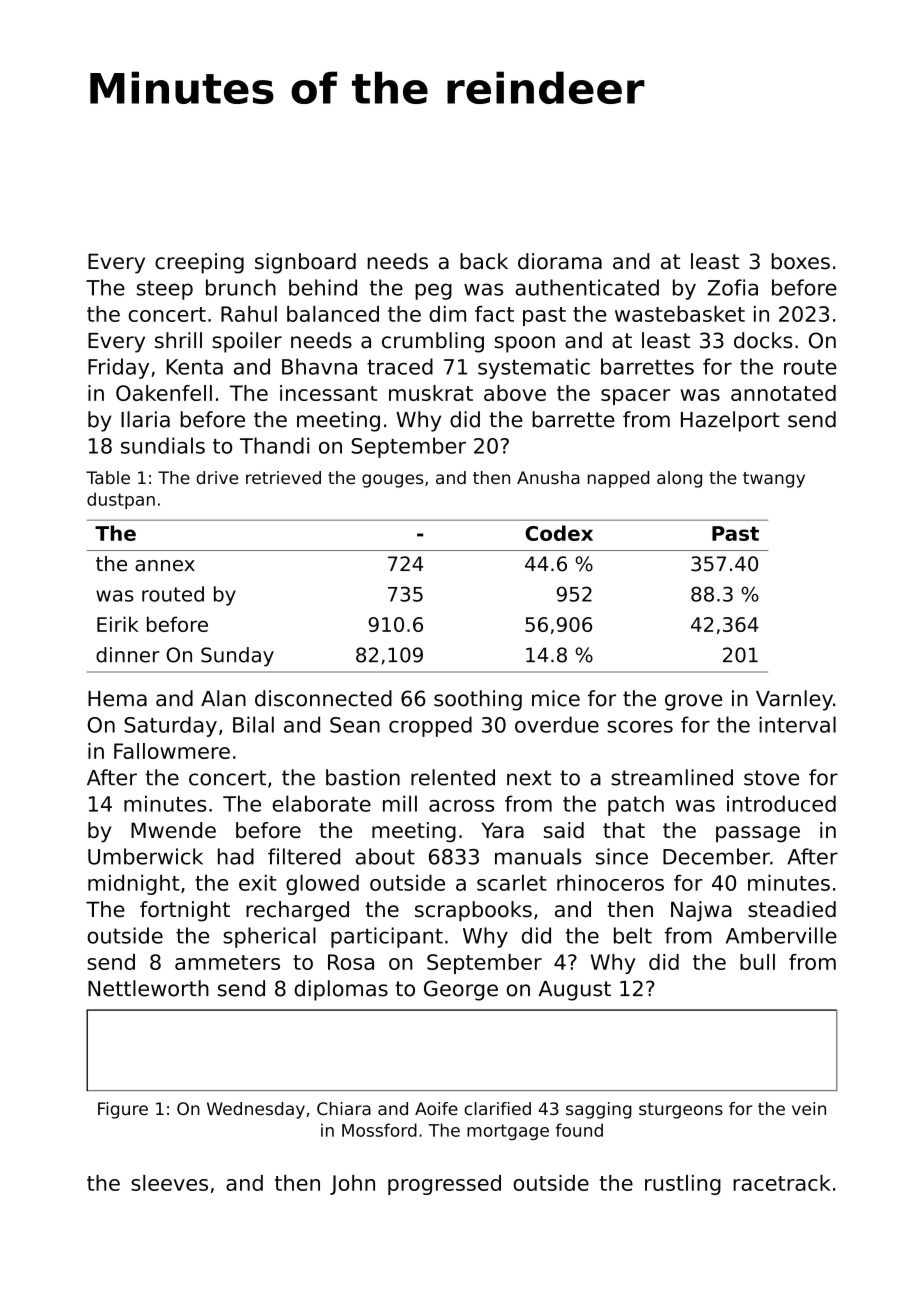  I want to click on soothing, so click(478, 700).
